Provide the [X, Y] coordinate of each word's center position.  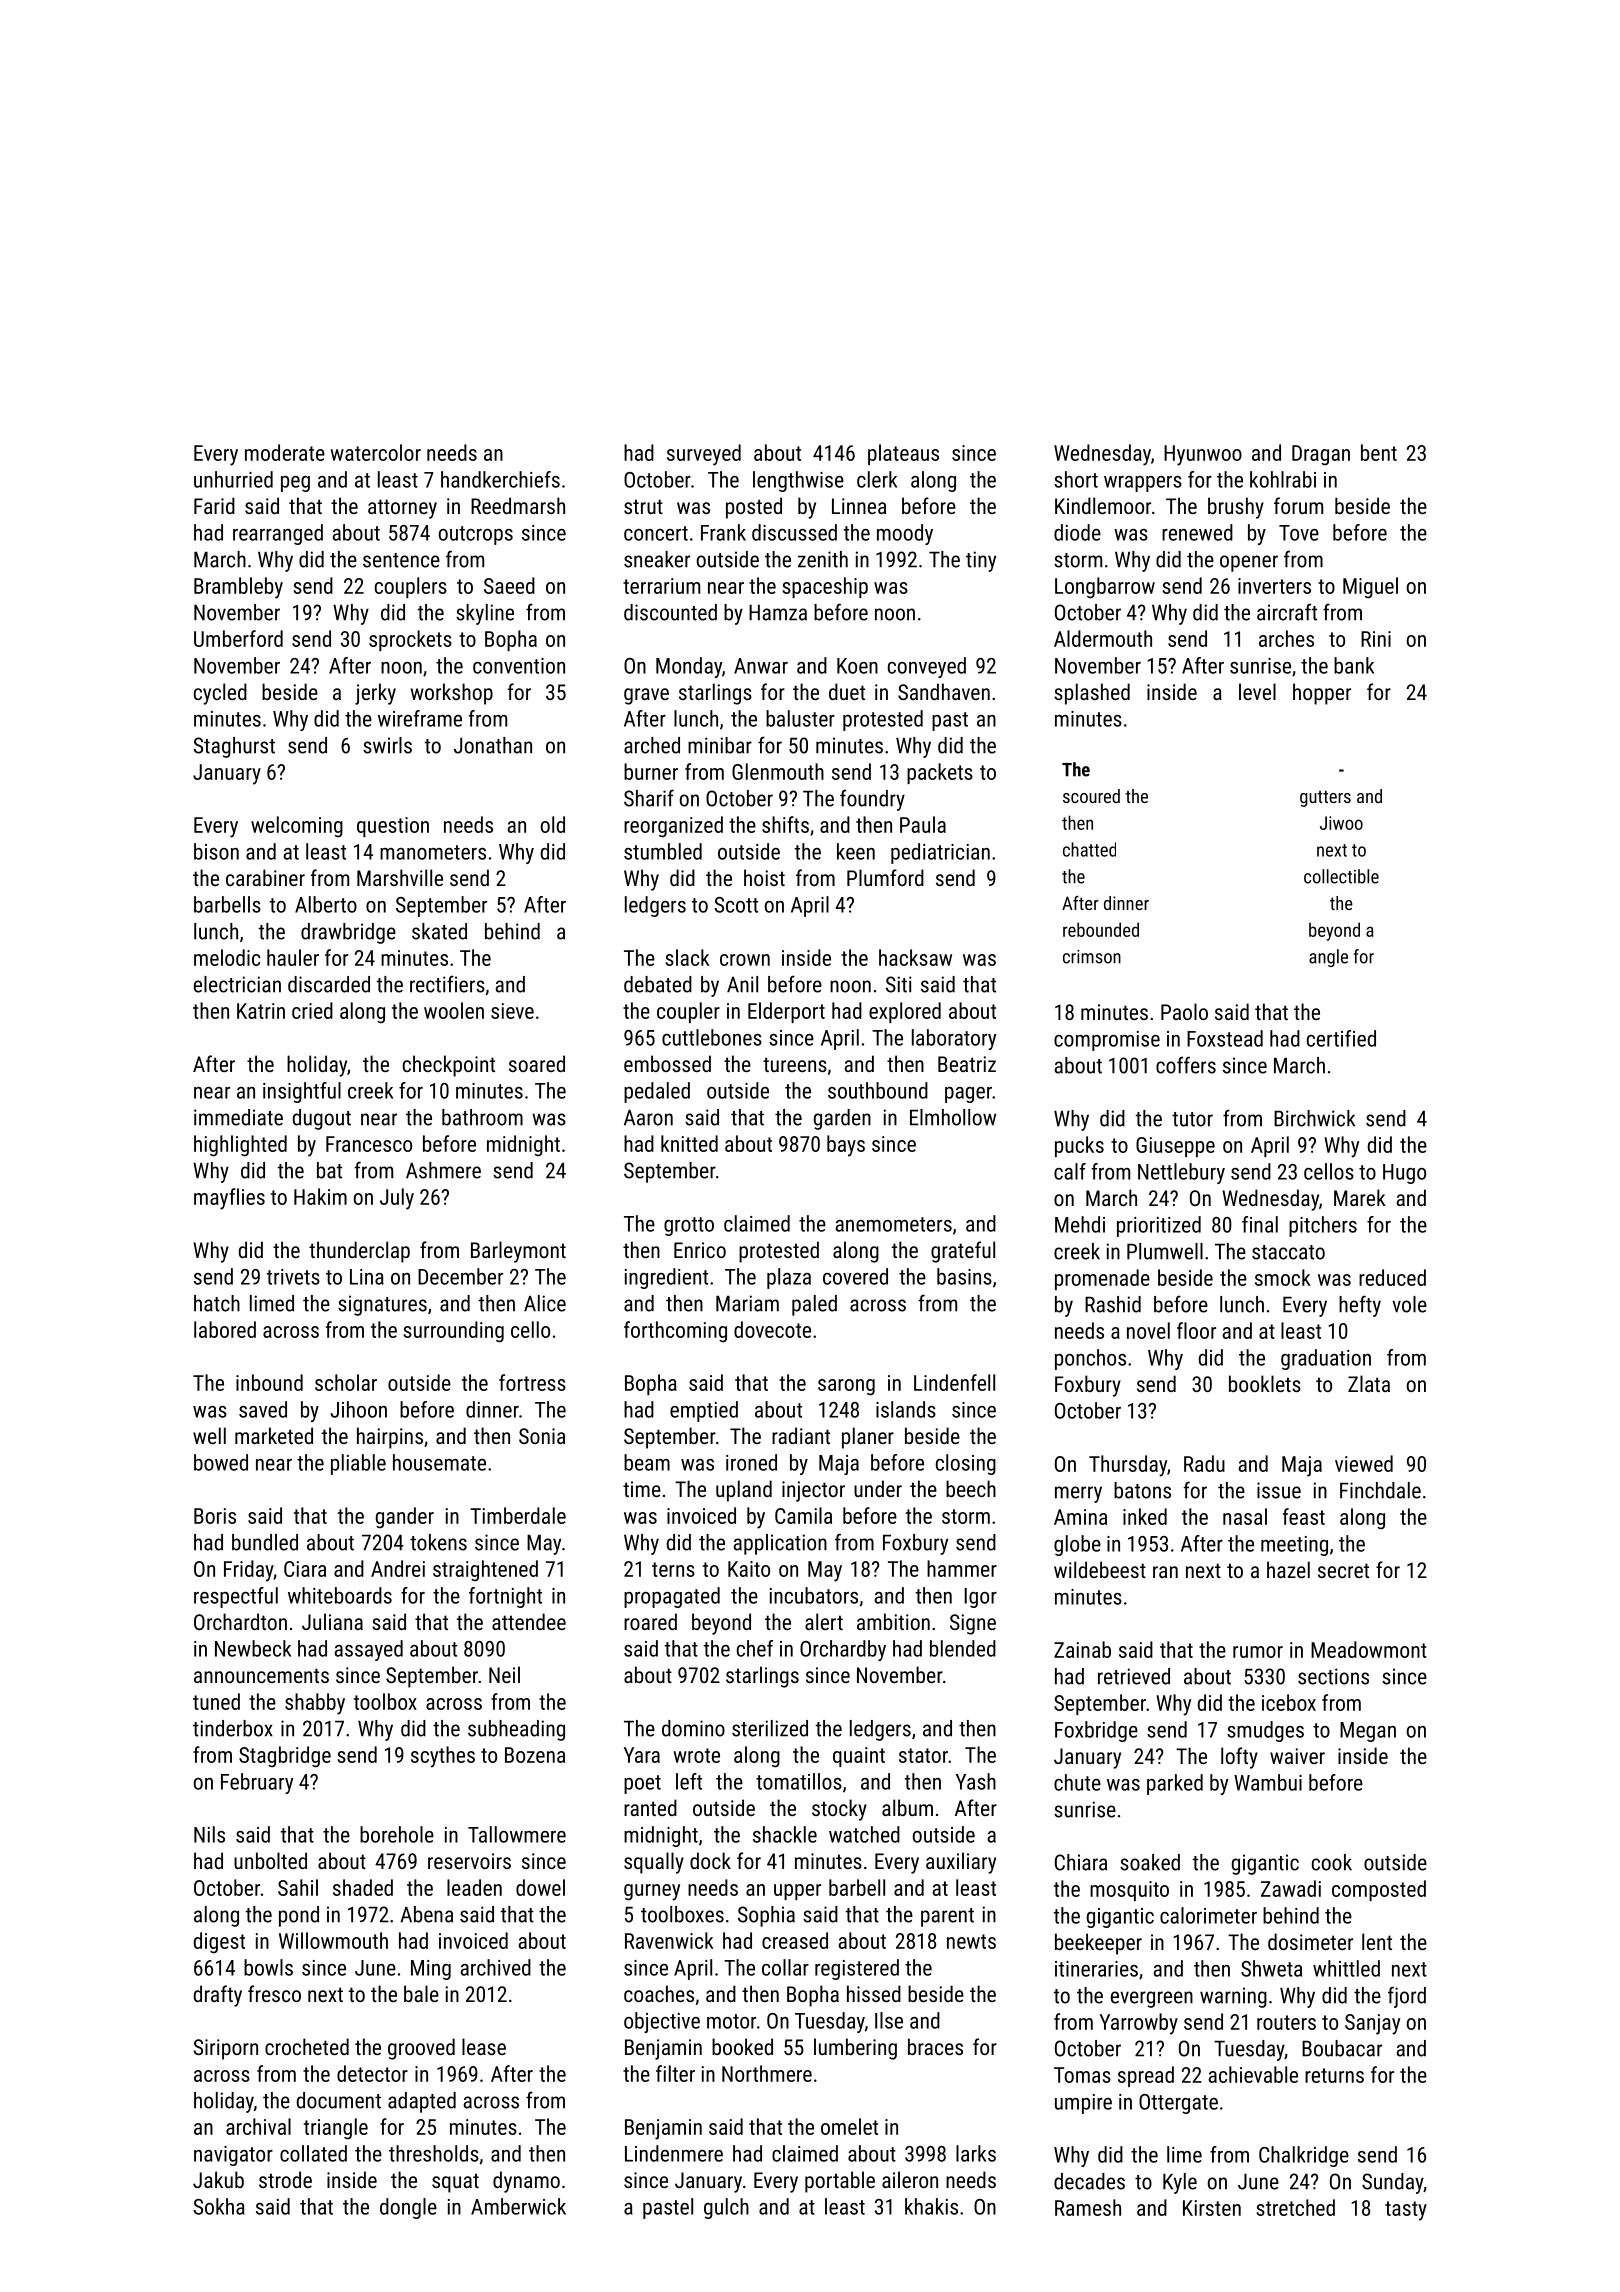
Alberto [326, 904]
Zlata [1369, 1383]
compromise [1107, 1041]
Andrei [398, 1568]
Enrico [700, 1250]
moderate [285, 452]
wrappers [1143, 484]
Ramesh [1088, 2207]
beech [971, 1488]
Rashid [1113, 1304]
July [397, 1199]
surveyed [704, 455]
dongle [408, 2208]
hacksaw [915, 957]
